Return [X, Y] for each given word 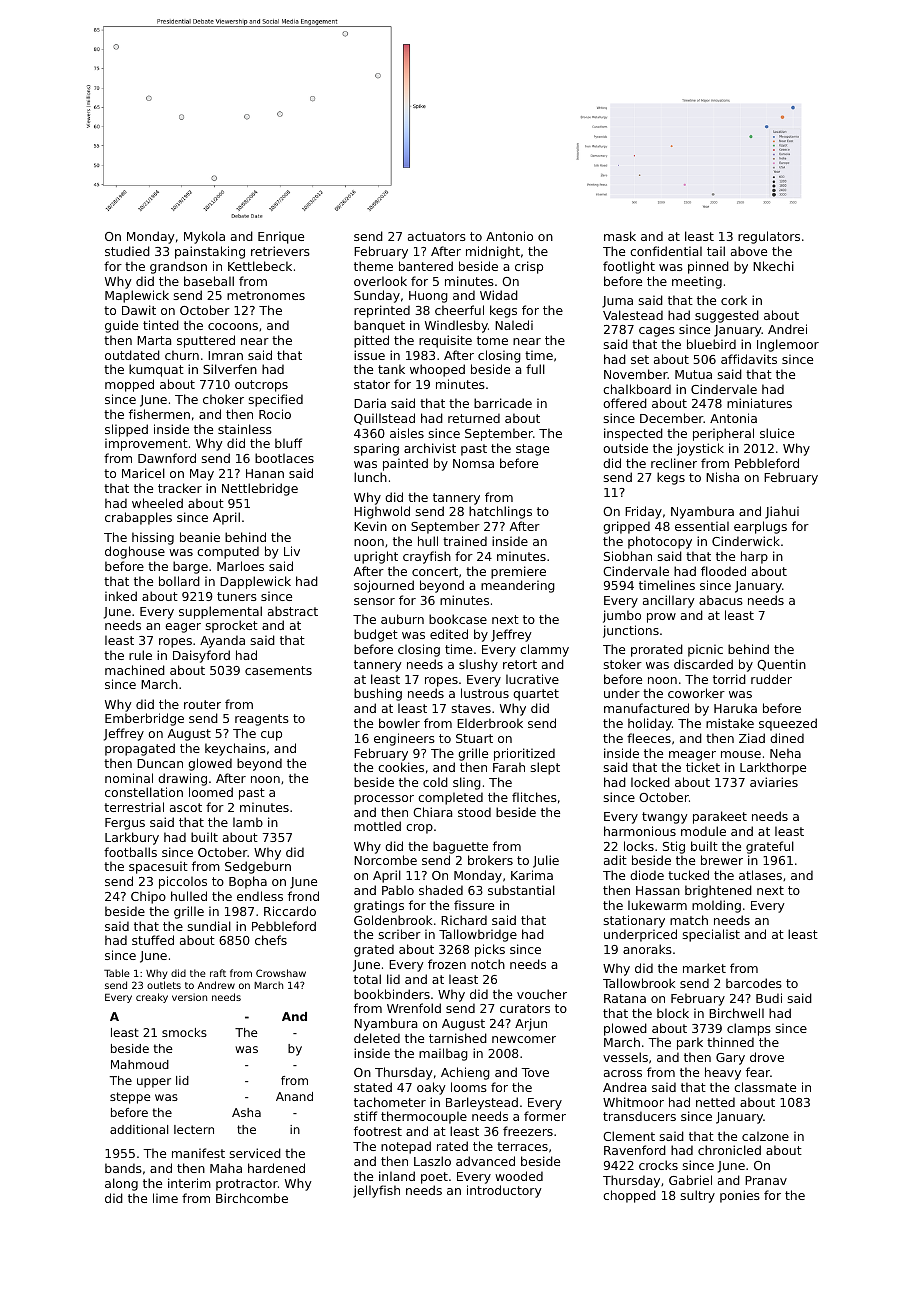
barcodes [754, 983]
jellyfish [376, 1191]
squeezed [788, 724]
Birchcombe [252, 1198]
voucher [542, 994]
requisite [445, 341]
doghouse [135, 552]
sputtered [206, 341]
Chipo [148, 897]
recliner [674, 463]
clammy [544, 650]
